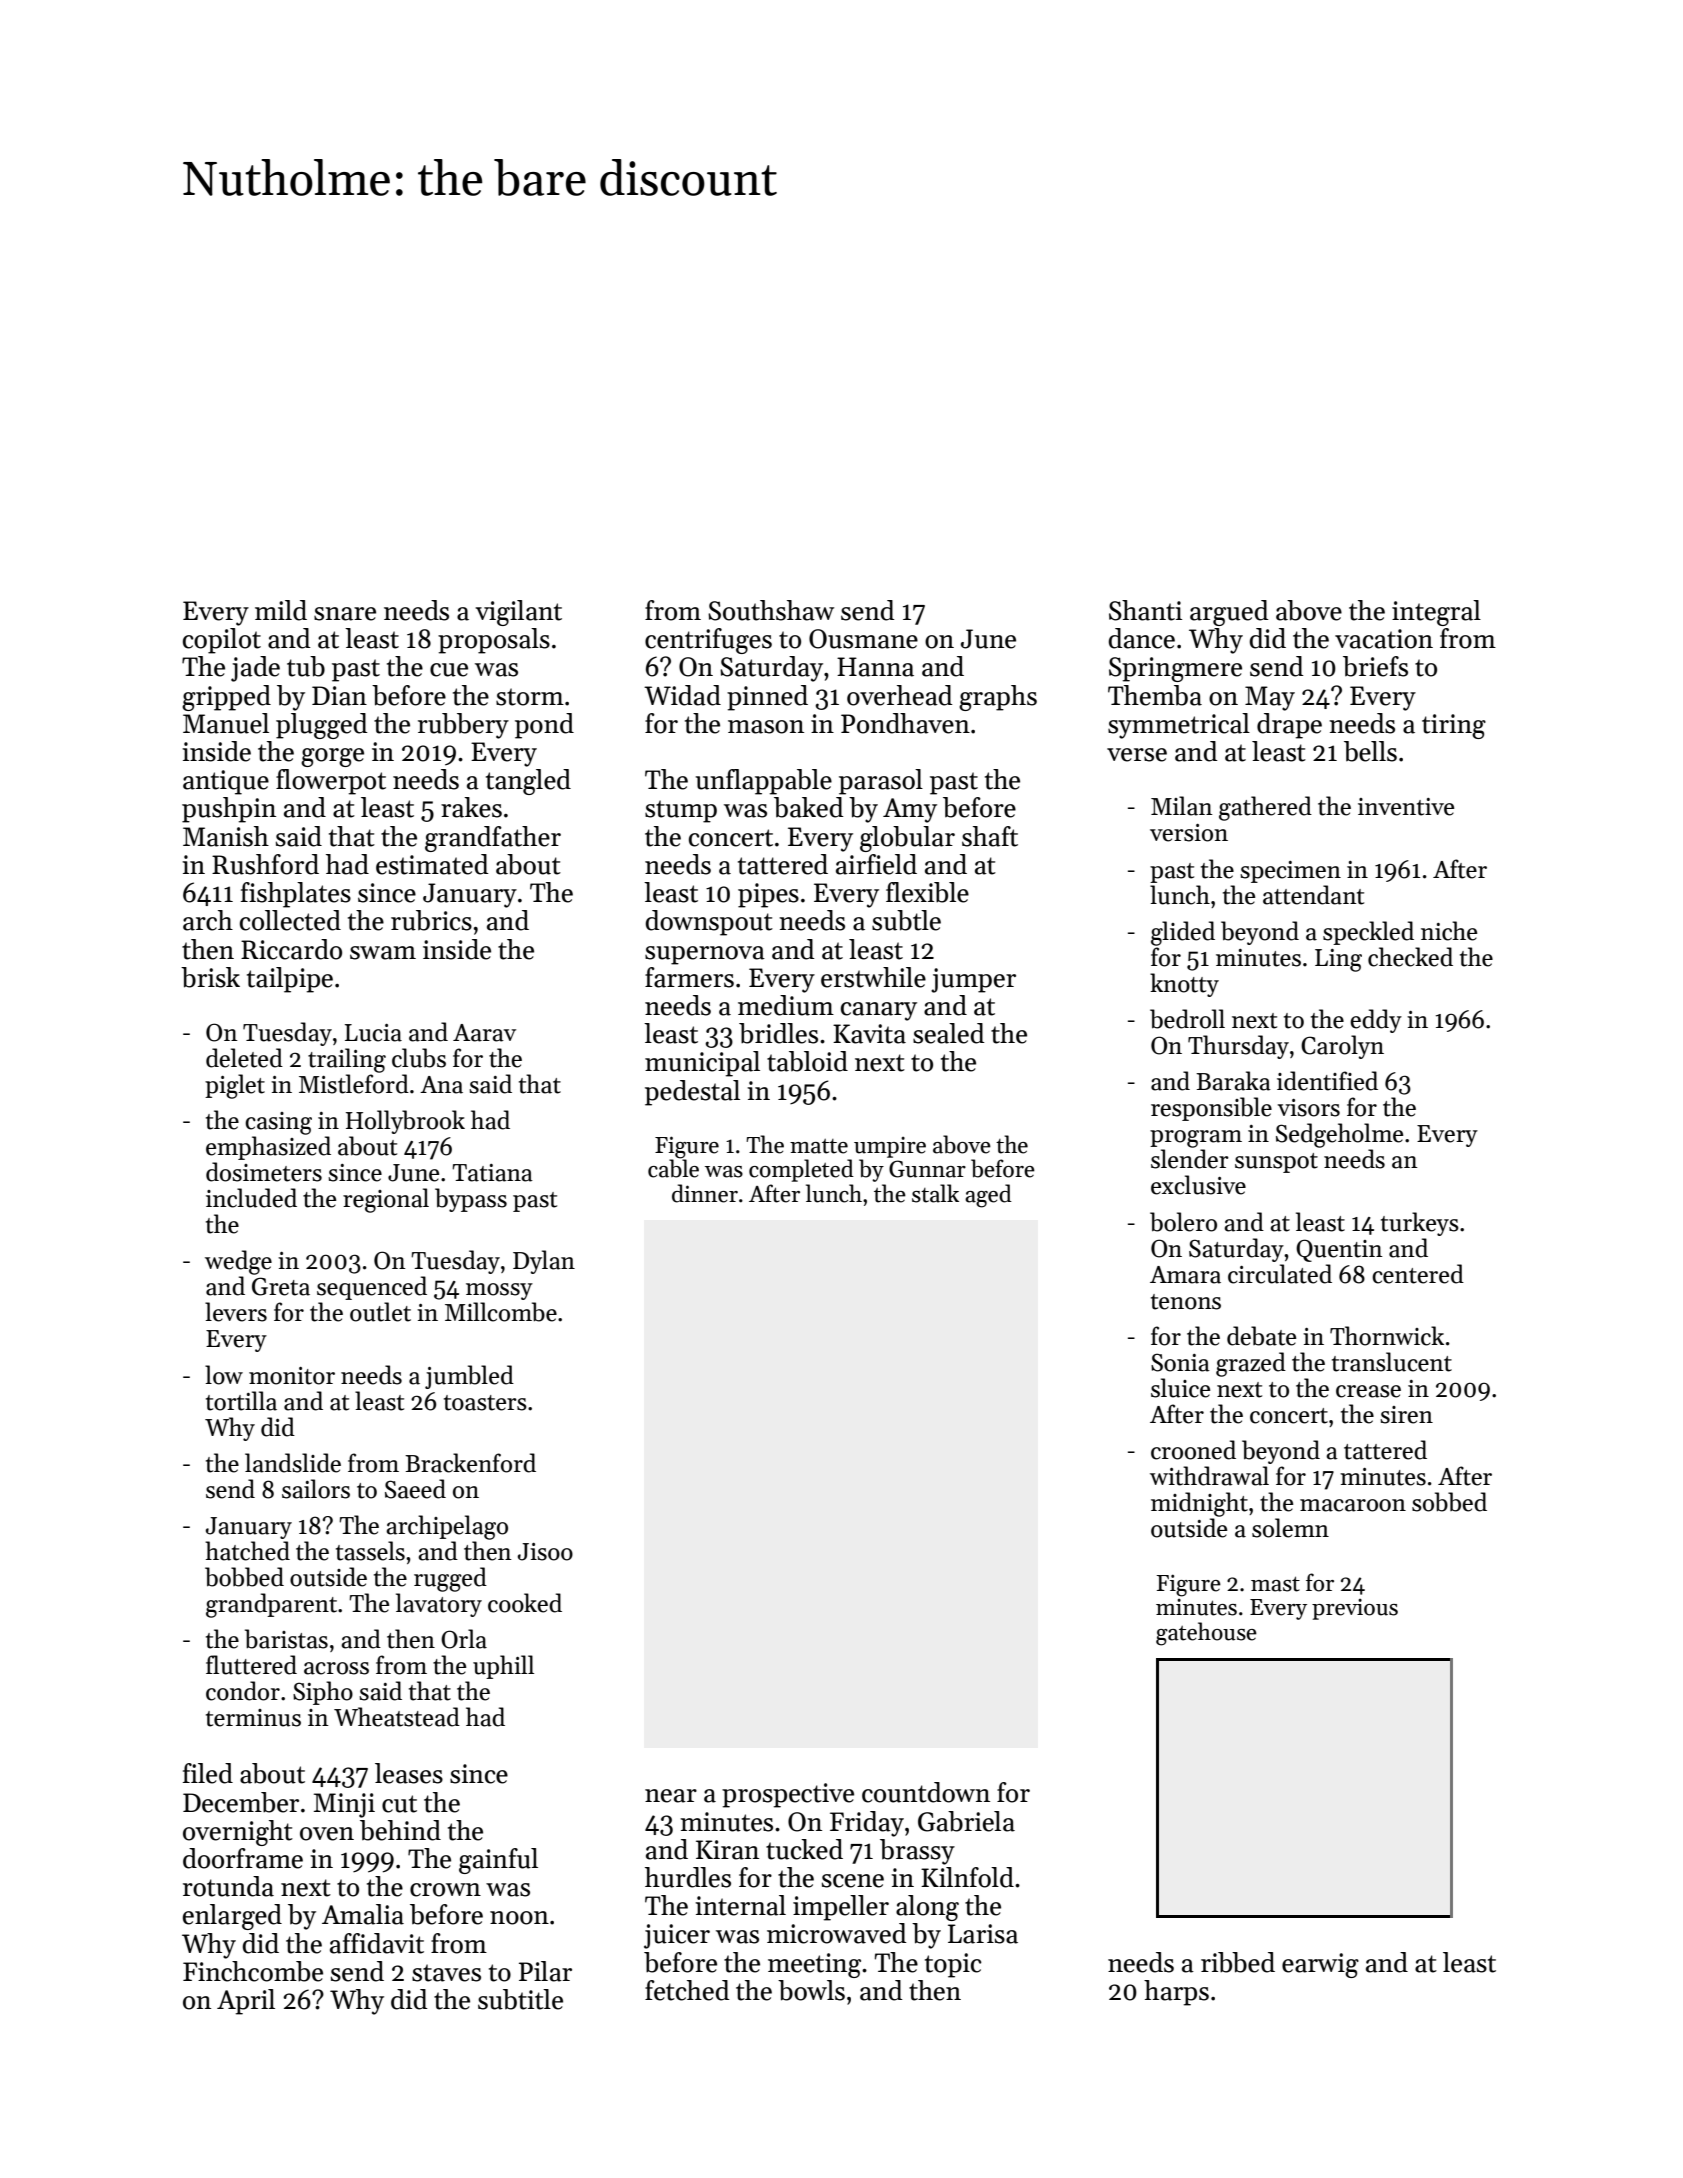 Image resolution: width=1683 pixels, height=2178 pixels. I want to click on Milan, so click(1182, 806).
